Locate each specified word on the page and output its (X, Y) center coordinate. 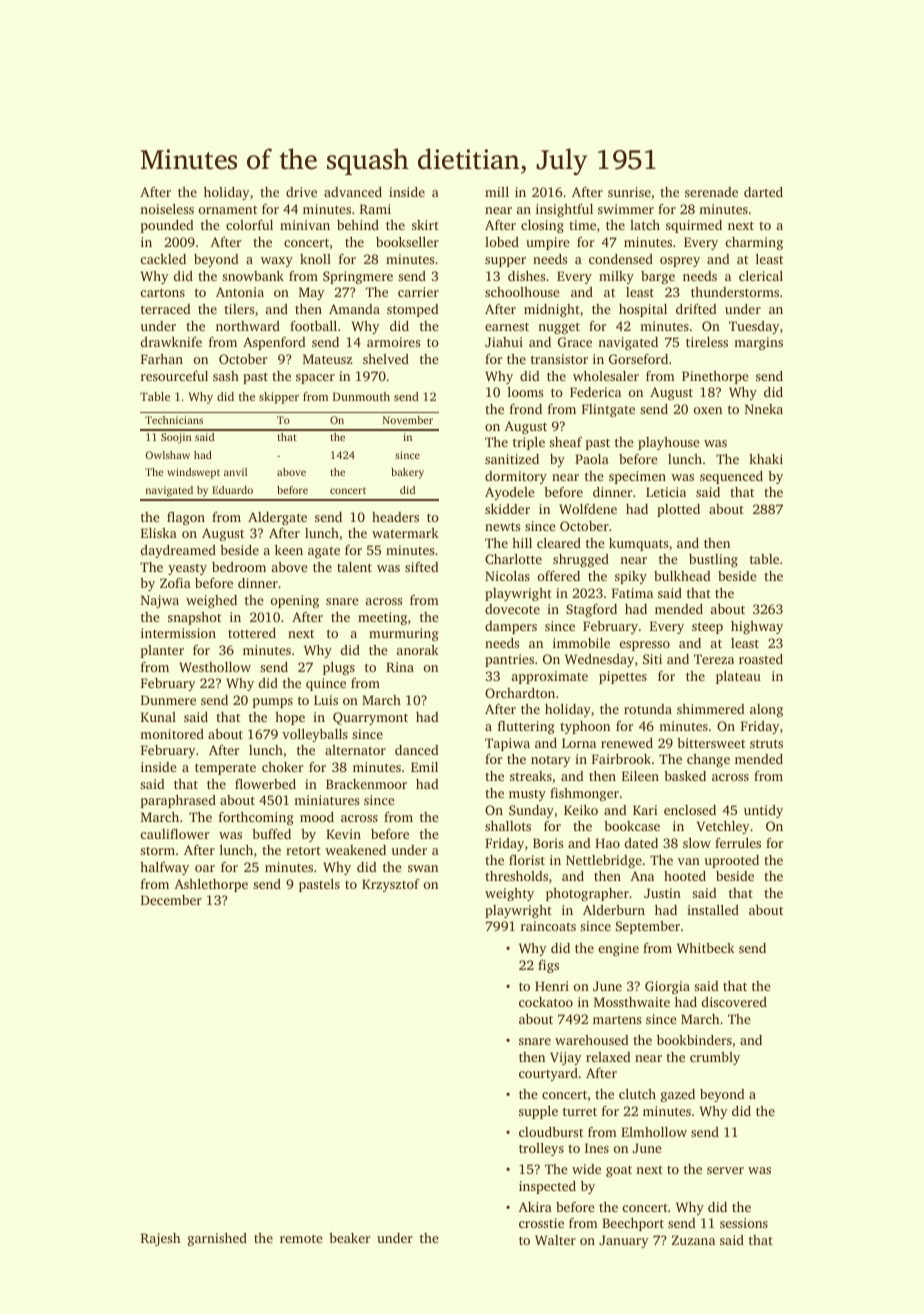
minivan (305, 225)
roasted (761, 659)
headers (395, 517)
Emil (424, 767)
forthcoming (256, 818)
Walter (555, 1240)
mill (497, 192)
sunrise (629, 192)
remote (301, 1238)
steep (707, 628)
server (725, 1170)
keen (289, 550)
